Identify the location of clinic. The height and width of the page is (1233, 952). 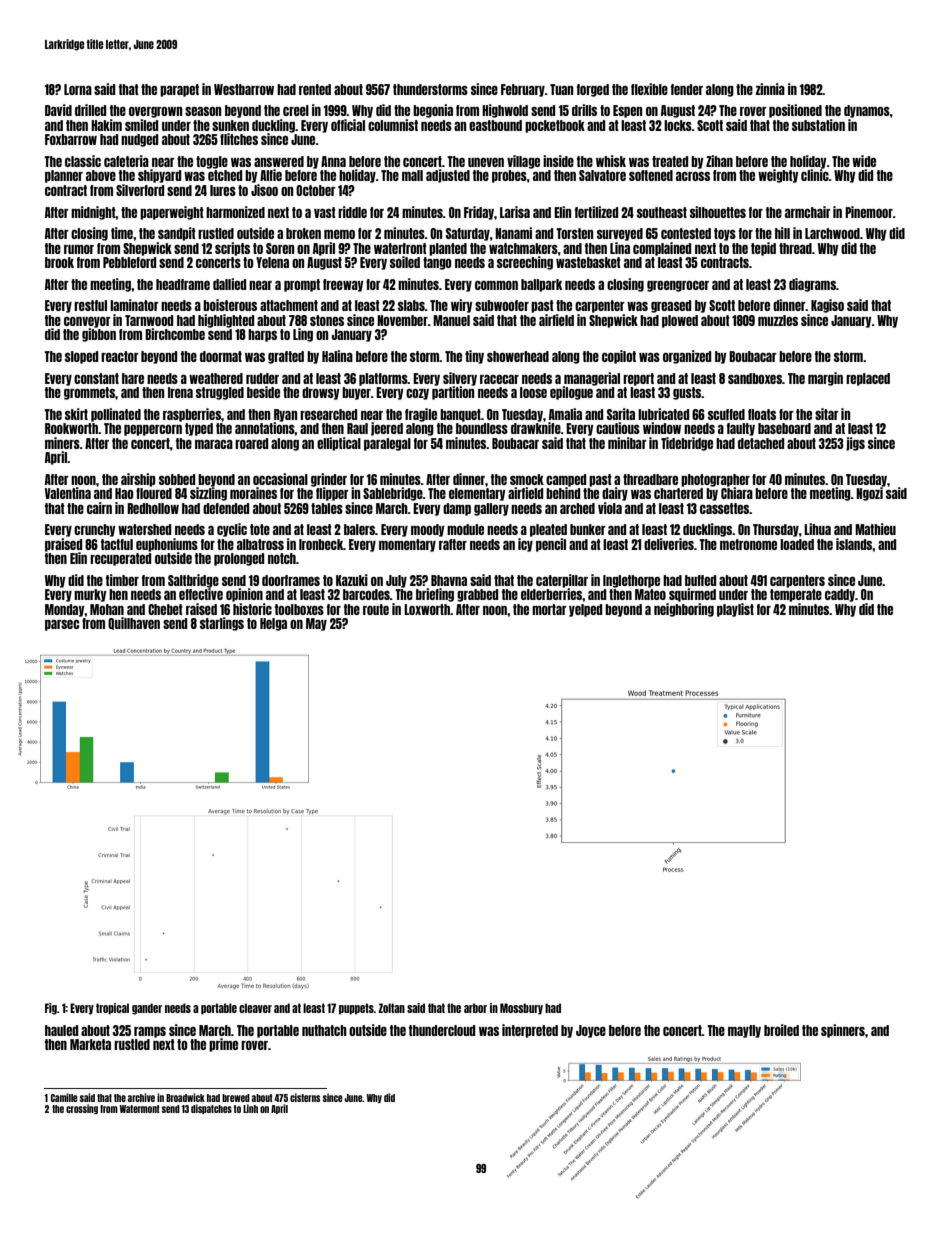
(815, 175).
